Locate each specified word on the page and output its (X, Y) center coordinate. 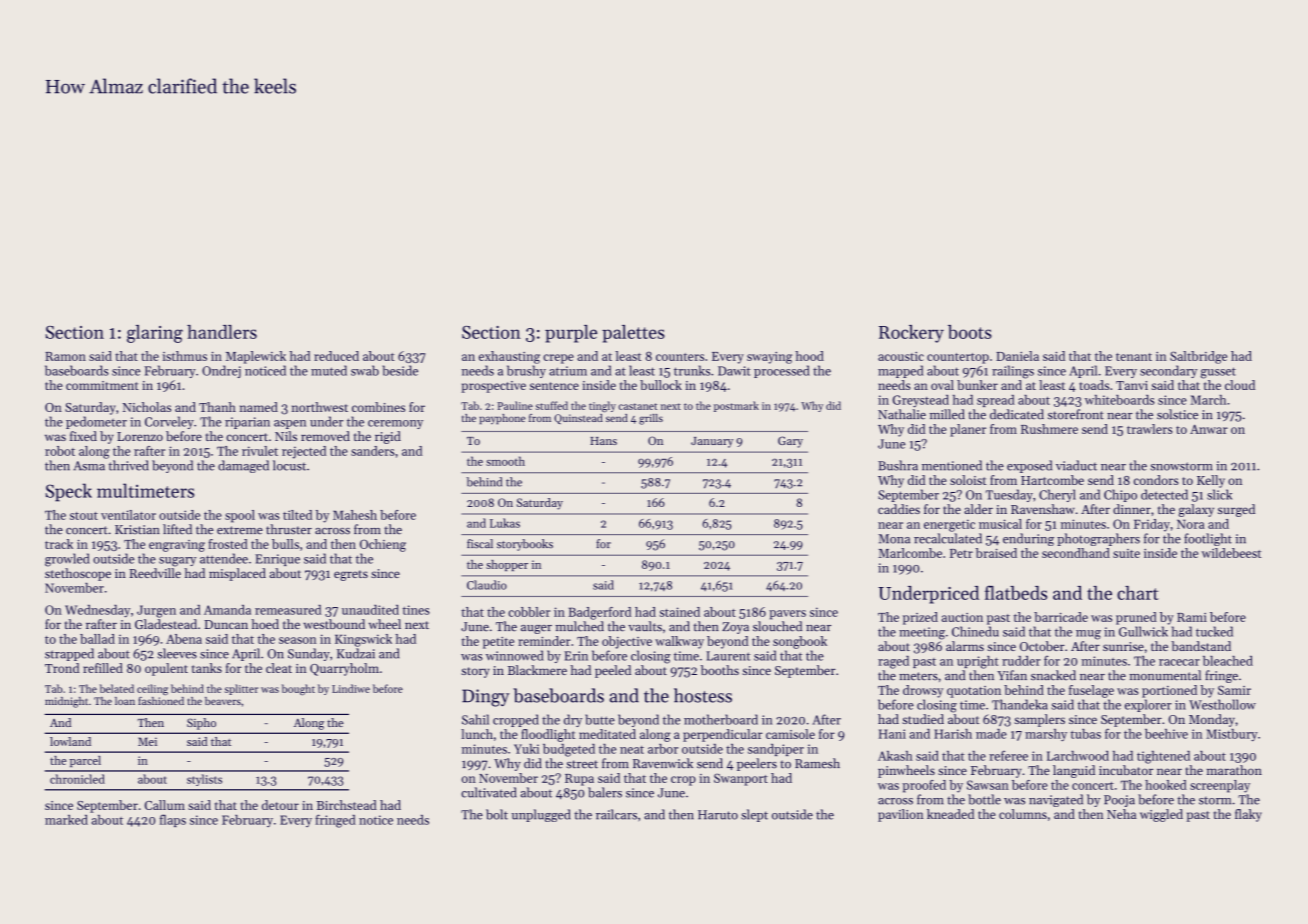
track (59, 544)
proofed (924, 786)
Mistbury (1232, 735)
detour (280, 805)
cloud (1240, 385)
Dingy (485, 698)
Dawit (734, 371)
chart (1138, 593)
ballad (97, 639)
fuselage (1091, 691)
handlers (222, 332)
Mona (894, 539)
